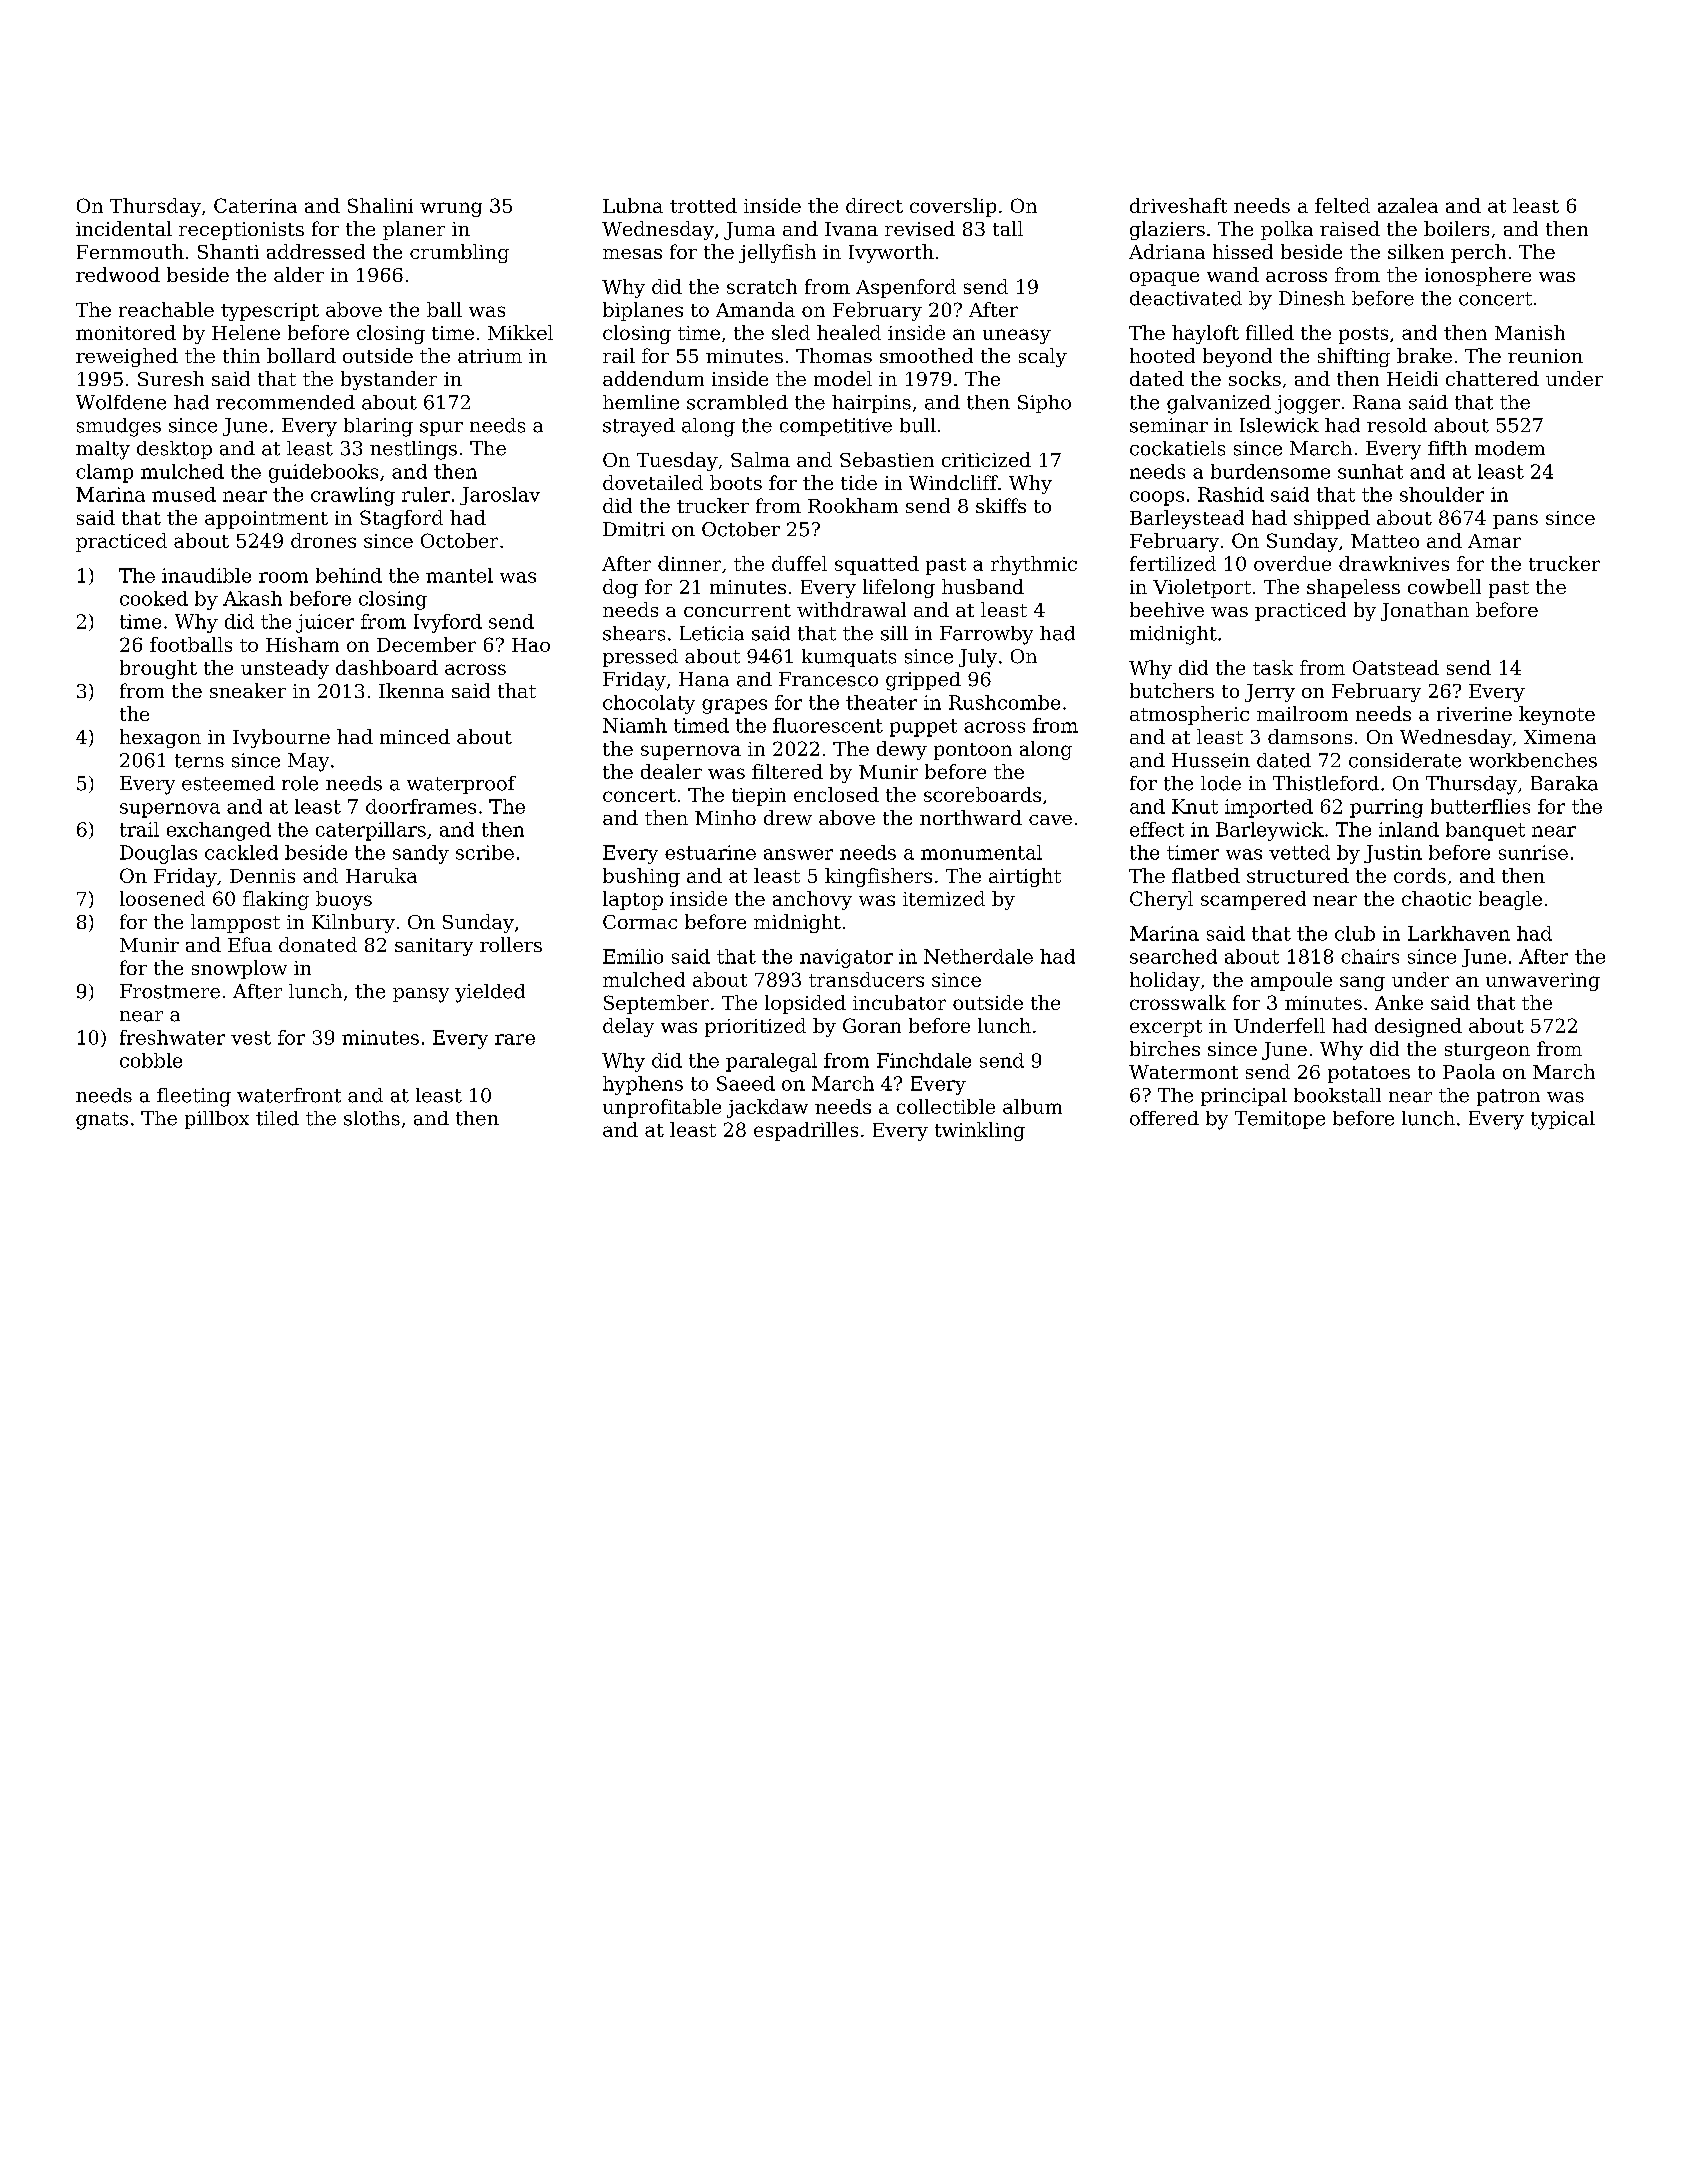 The image size is (1683, 2178). Describe the element at coordinates (1396, 667) in the screenshot. I see `Oatstead` at that location.
